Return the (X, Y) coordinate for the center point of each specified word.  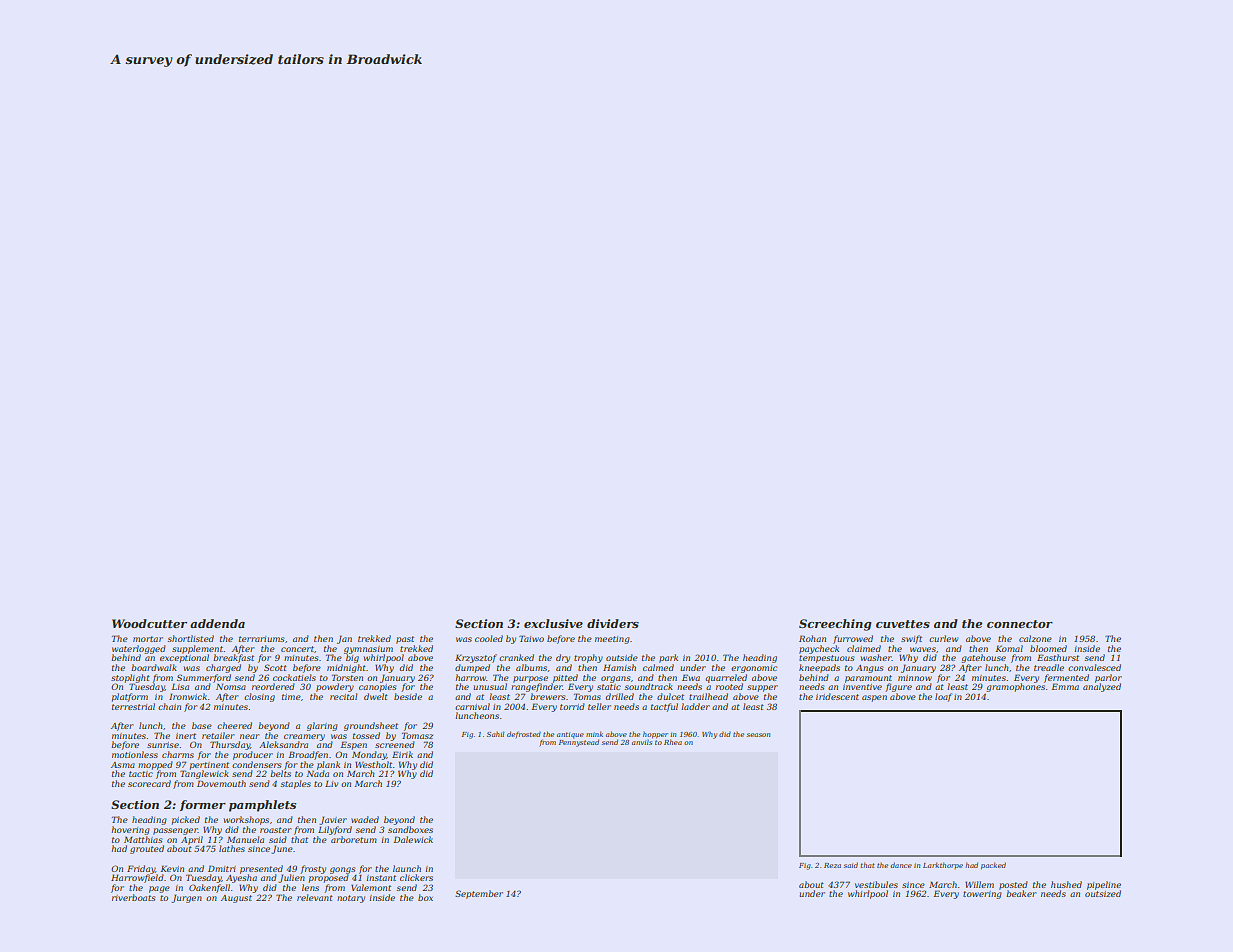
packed (993, 866)
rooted (729, 686)
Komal (1009, 648)
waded (365, 819)
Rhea (673, 742)
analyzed (1102, 687)
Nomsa (231, 686)
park (668, 658)
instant (381, 878)
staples (296, 784)
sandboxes (410, 829)
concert (297, 649)
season (758, 735)
